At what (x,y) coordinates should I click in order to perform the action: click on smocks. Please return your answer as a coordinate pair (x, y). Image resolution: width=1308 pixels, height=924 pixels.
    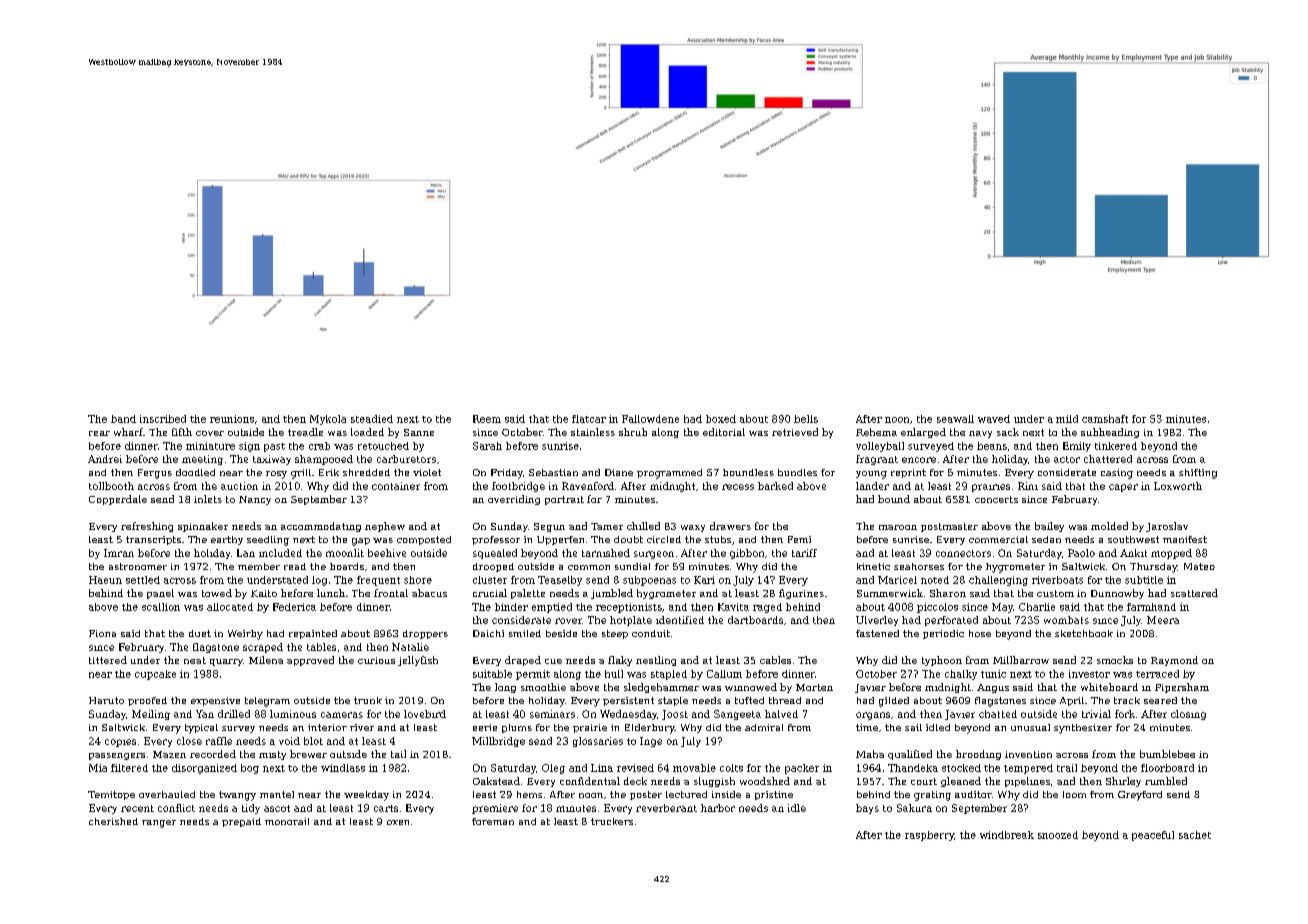
    Looking at the image, I should click on (1115, 660).
